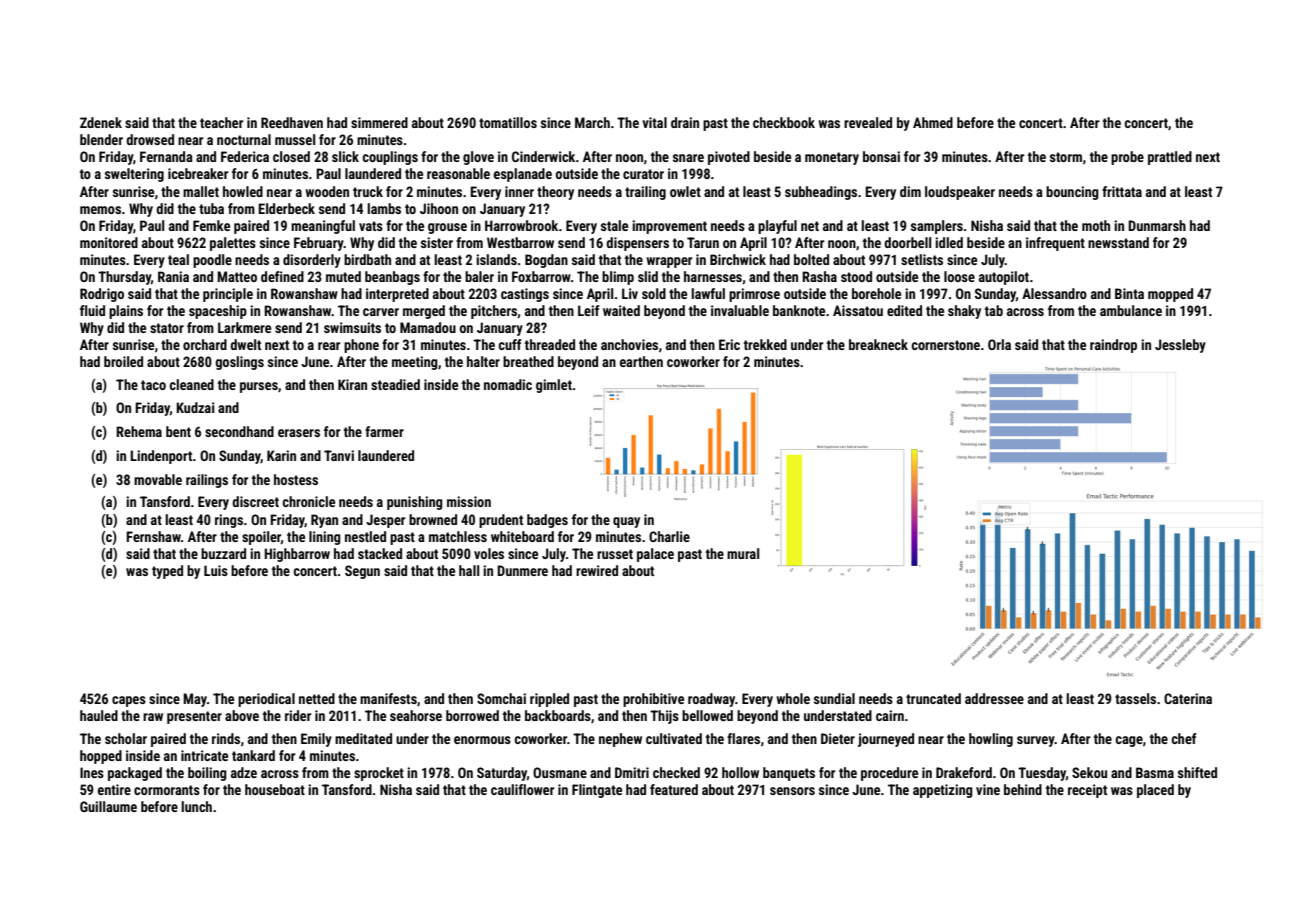 This screenshot has height=924, width=1308. What do you see at coordinates (339, 455) in the screenshot?
I see `Tanvi` at bounding box center [339, 455].
